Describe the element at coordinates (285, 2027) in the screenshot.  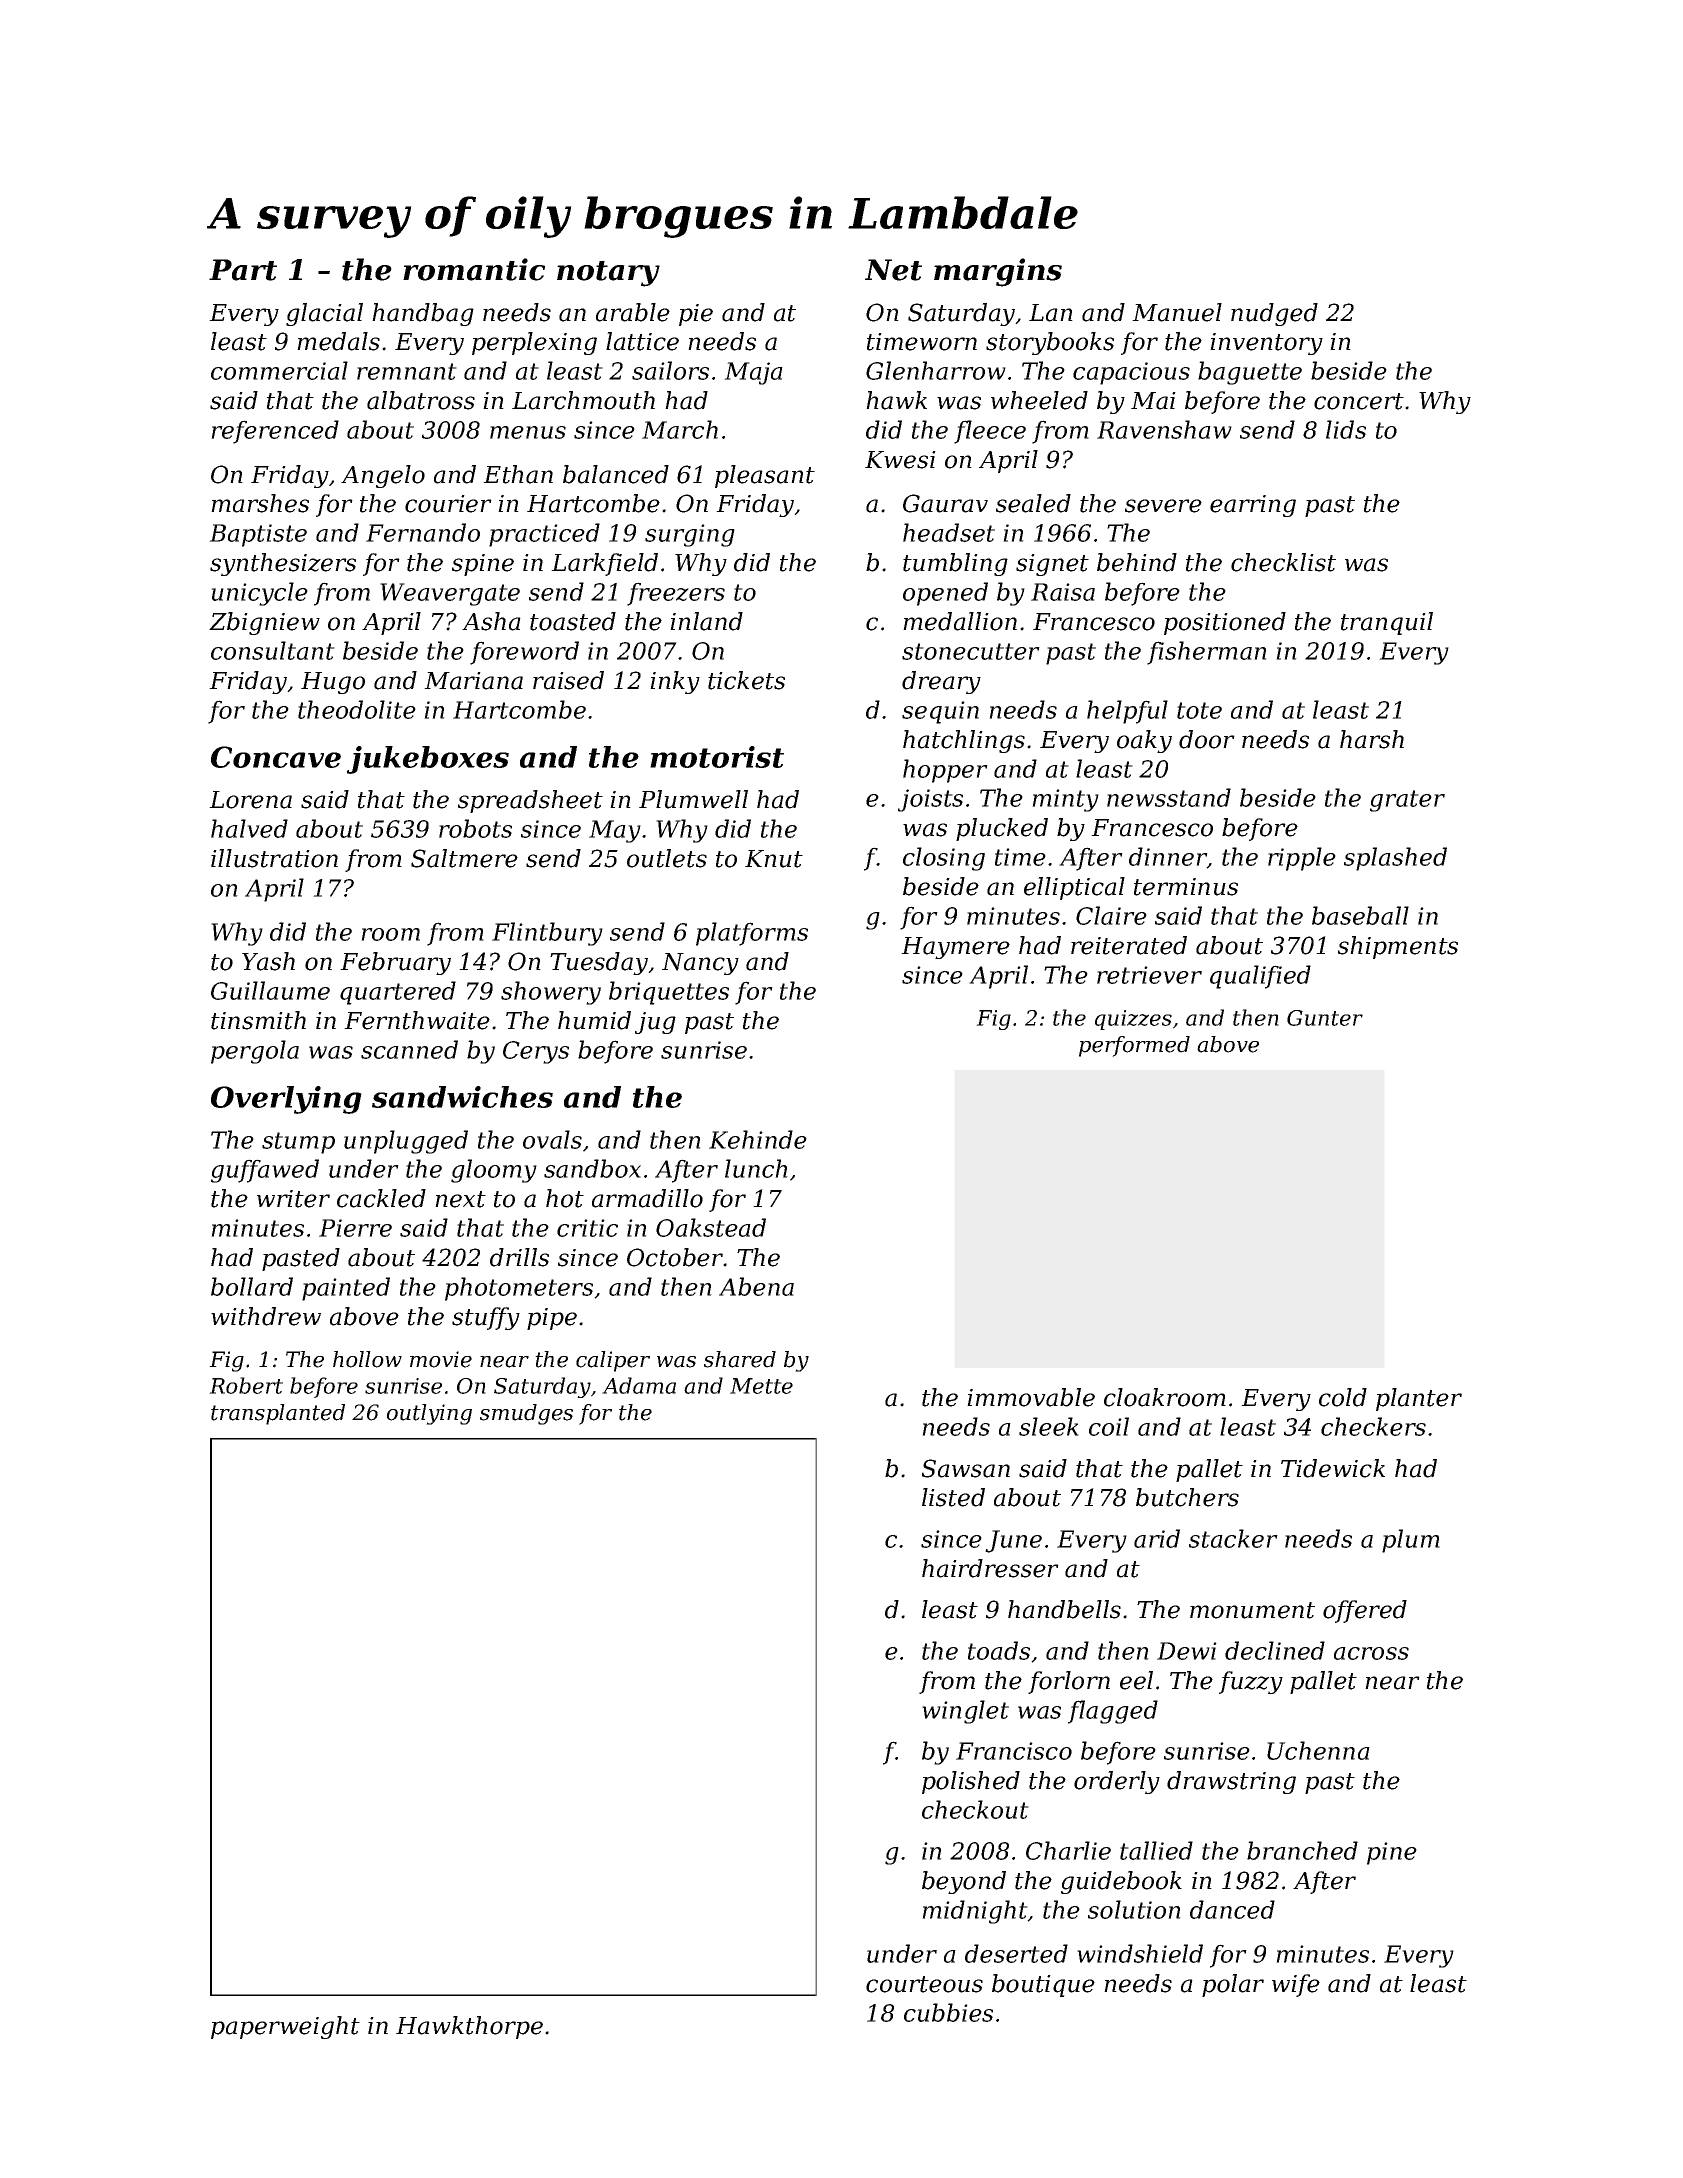
I see `paperweight` at that location.
